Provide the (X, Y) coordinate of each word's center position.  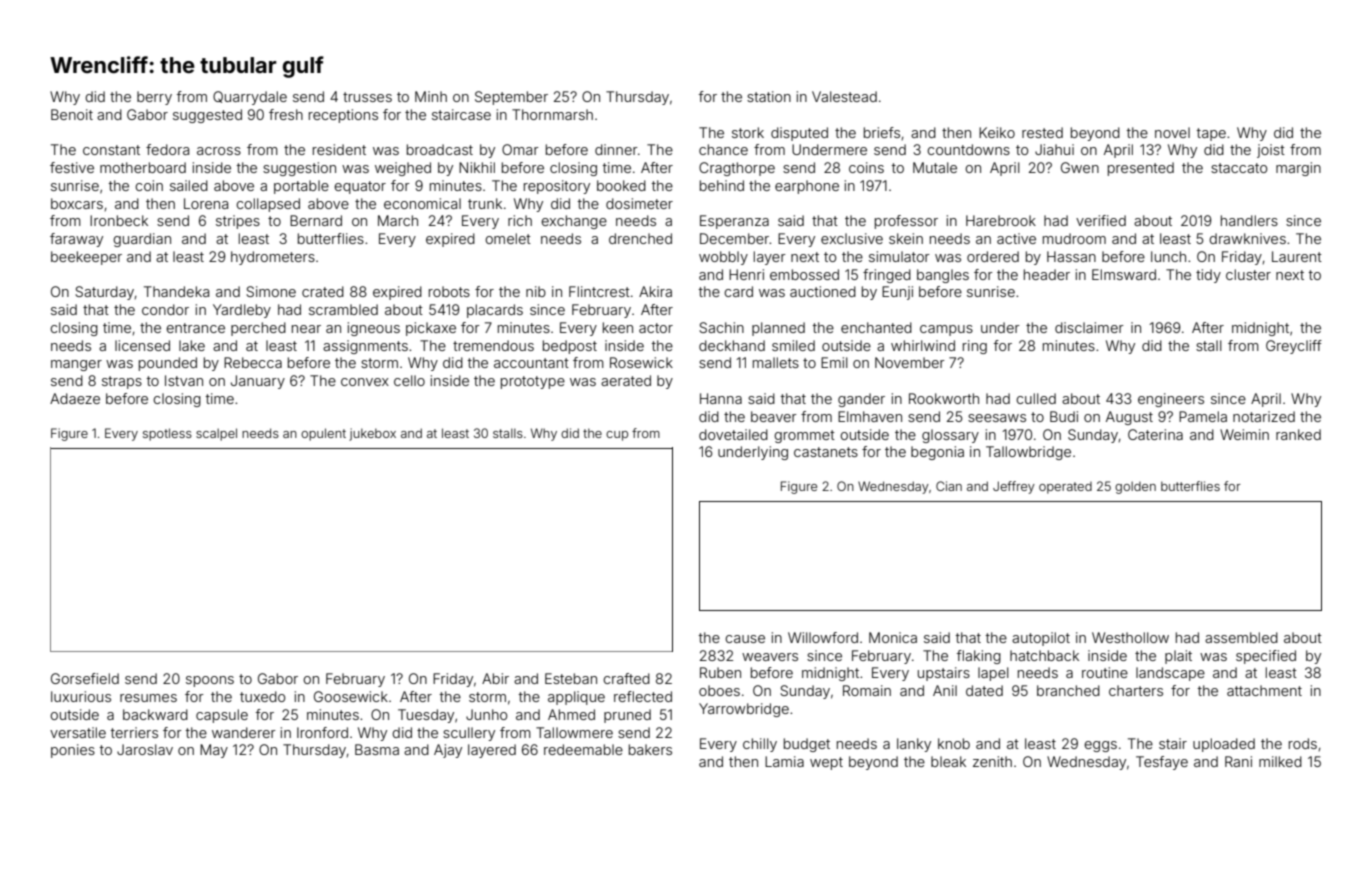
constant (111, 150)
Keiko (997, 132)
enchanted (876, 327)
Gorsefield (85, 678)
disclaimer (1089, 327)
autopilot (1041, 639)
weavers (770, 657)
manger (76, 365)
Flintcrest (599, 291)
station (769, 96)
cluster (1248, 274)
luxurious (81, 696)
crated (323, 291)
